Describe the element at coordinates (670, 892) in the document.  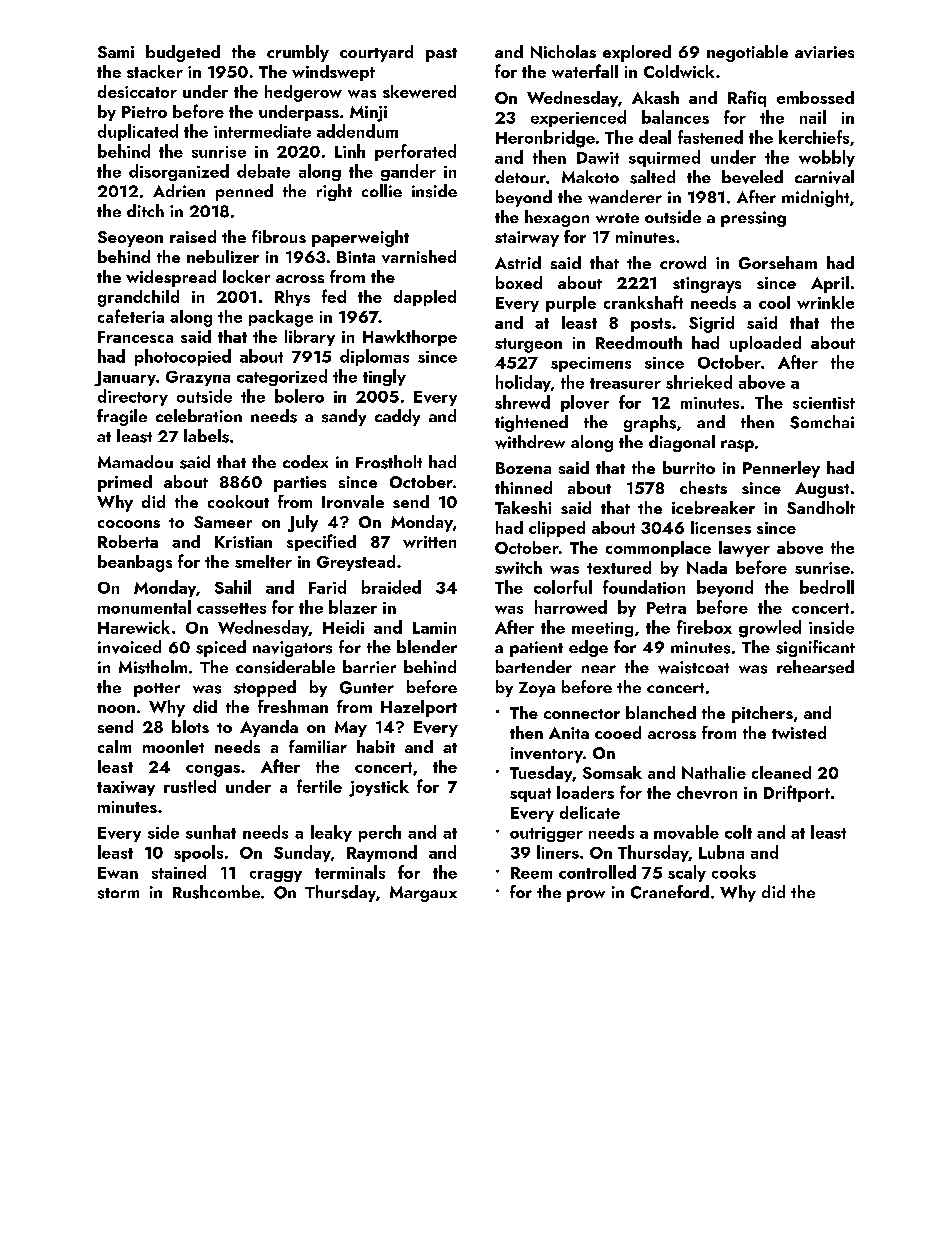
I see `Craneford` at that location.
